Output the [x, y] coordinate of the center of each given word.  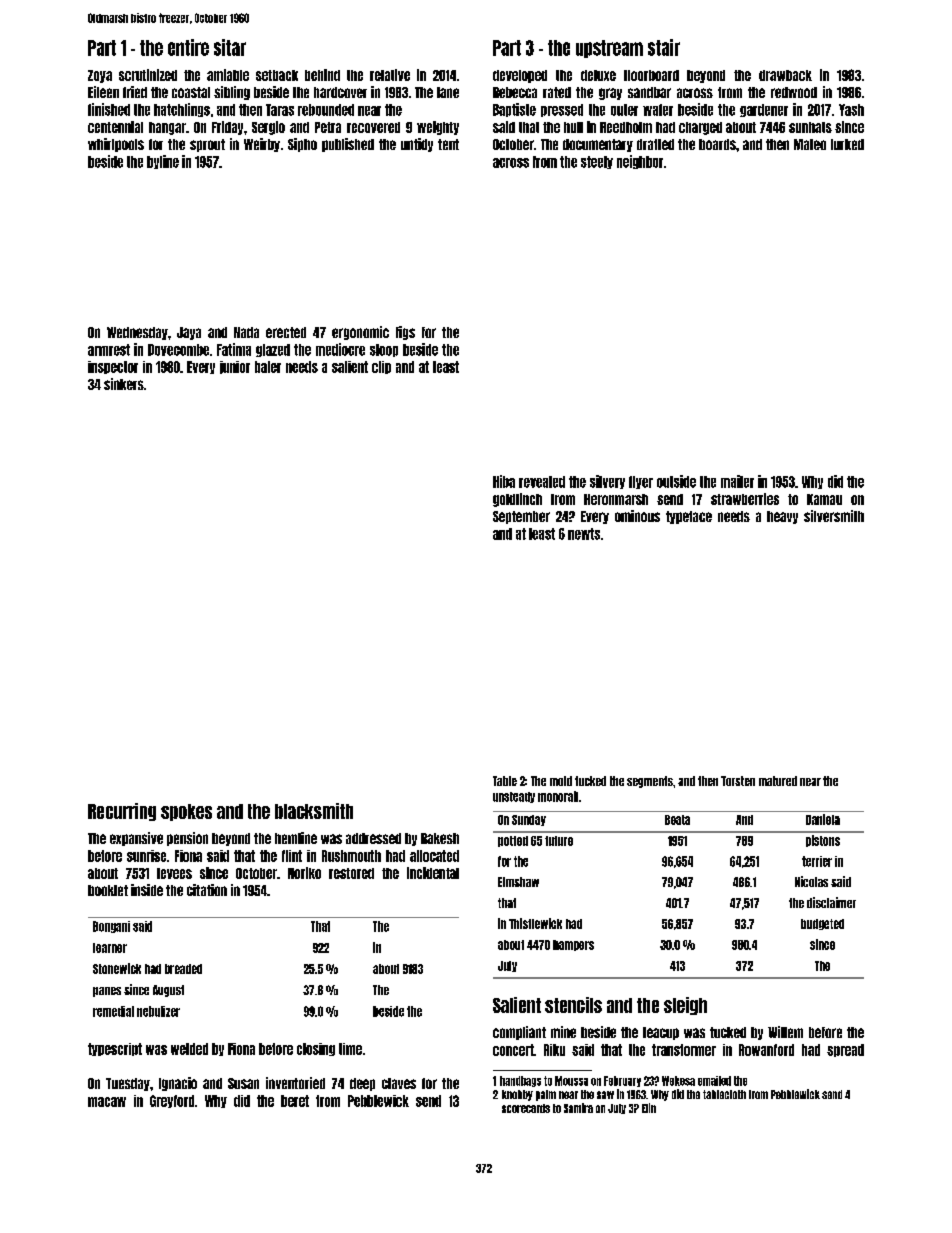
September [521, 517]
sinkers [124, 384]
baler [268, 367]
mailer [737, 481]
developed [520, 76]
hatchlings [182, 110]
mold [561, 781]
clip [381, 367]
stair [664, 47]
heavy [782, 517]
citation [207, 890]
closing [316, 1049]
